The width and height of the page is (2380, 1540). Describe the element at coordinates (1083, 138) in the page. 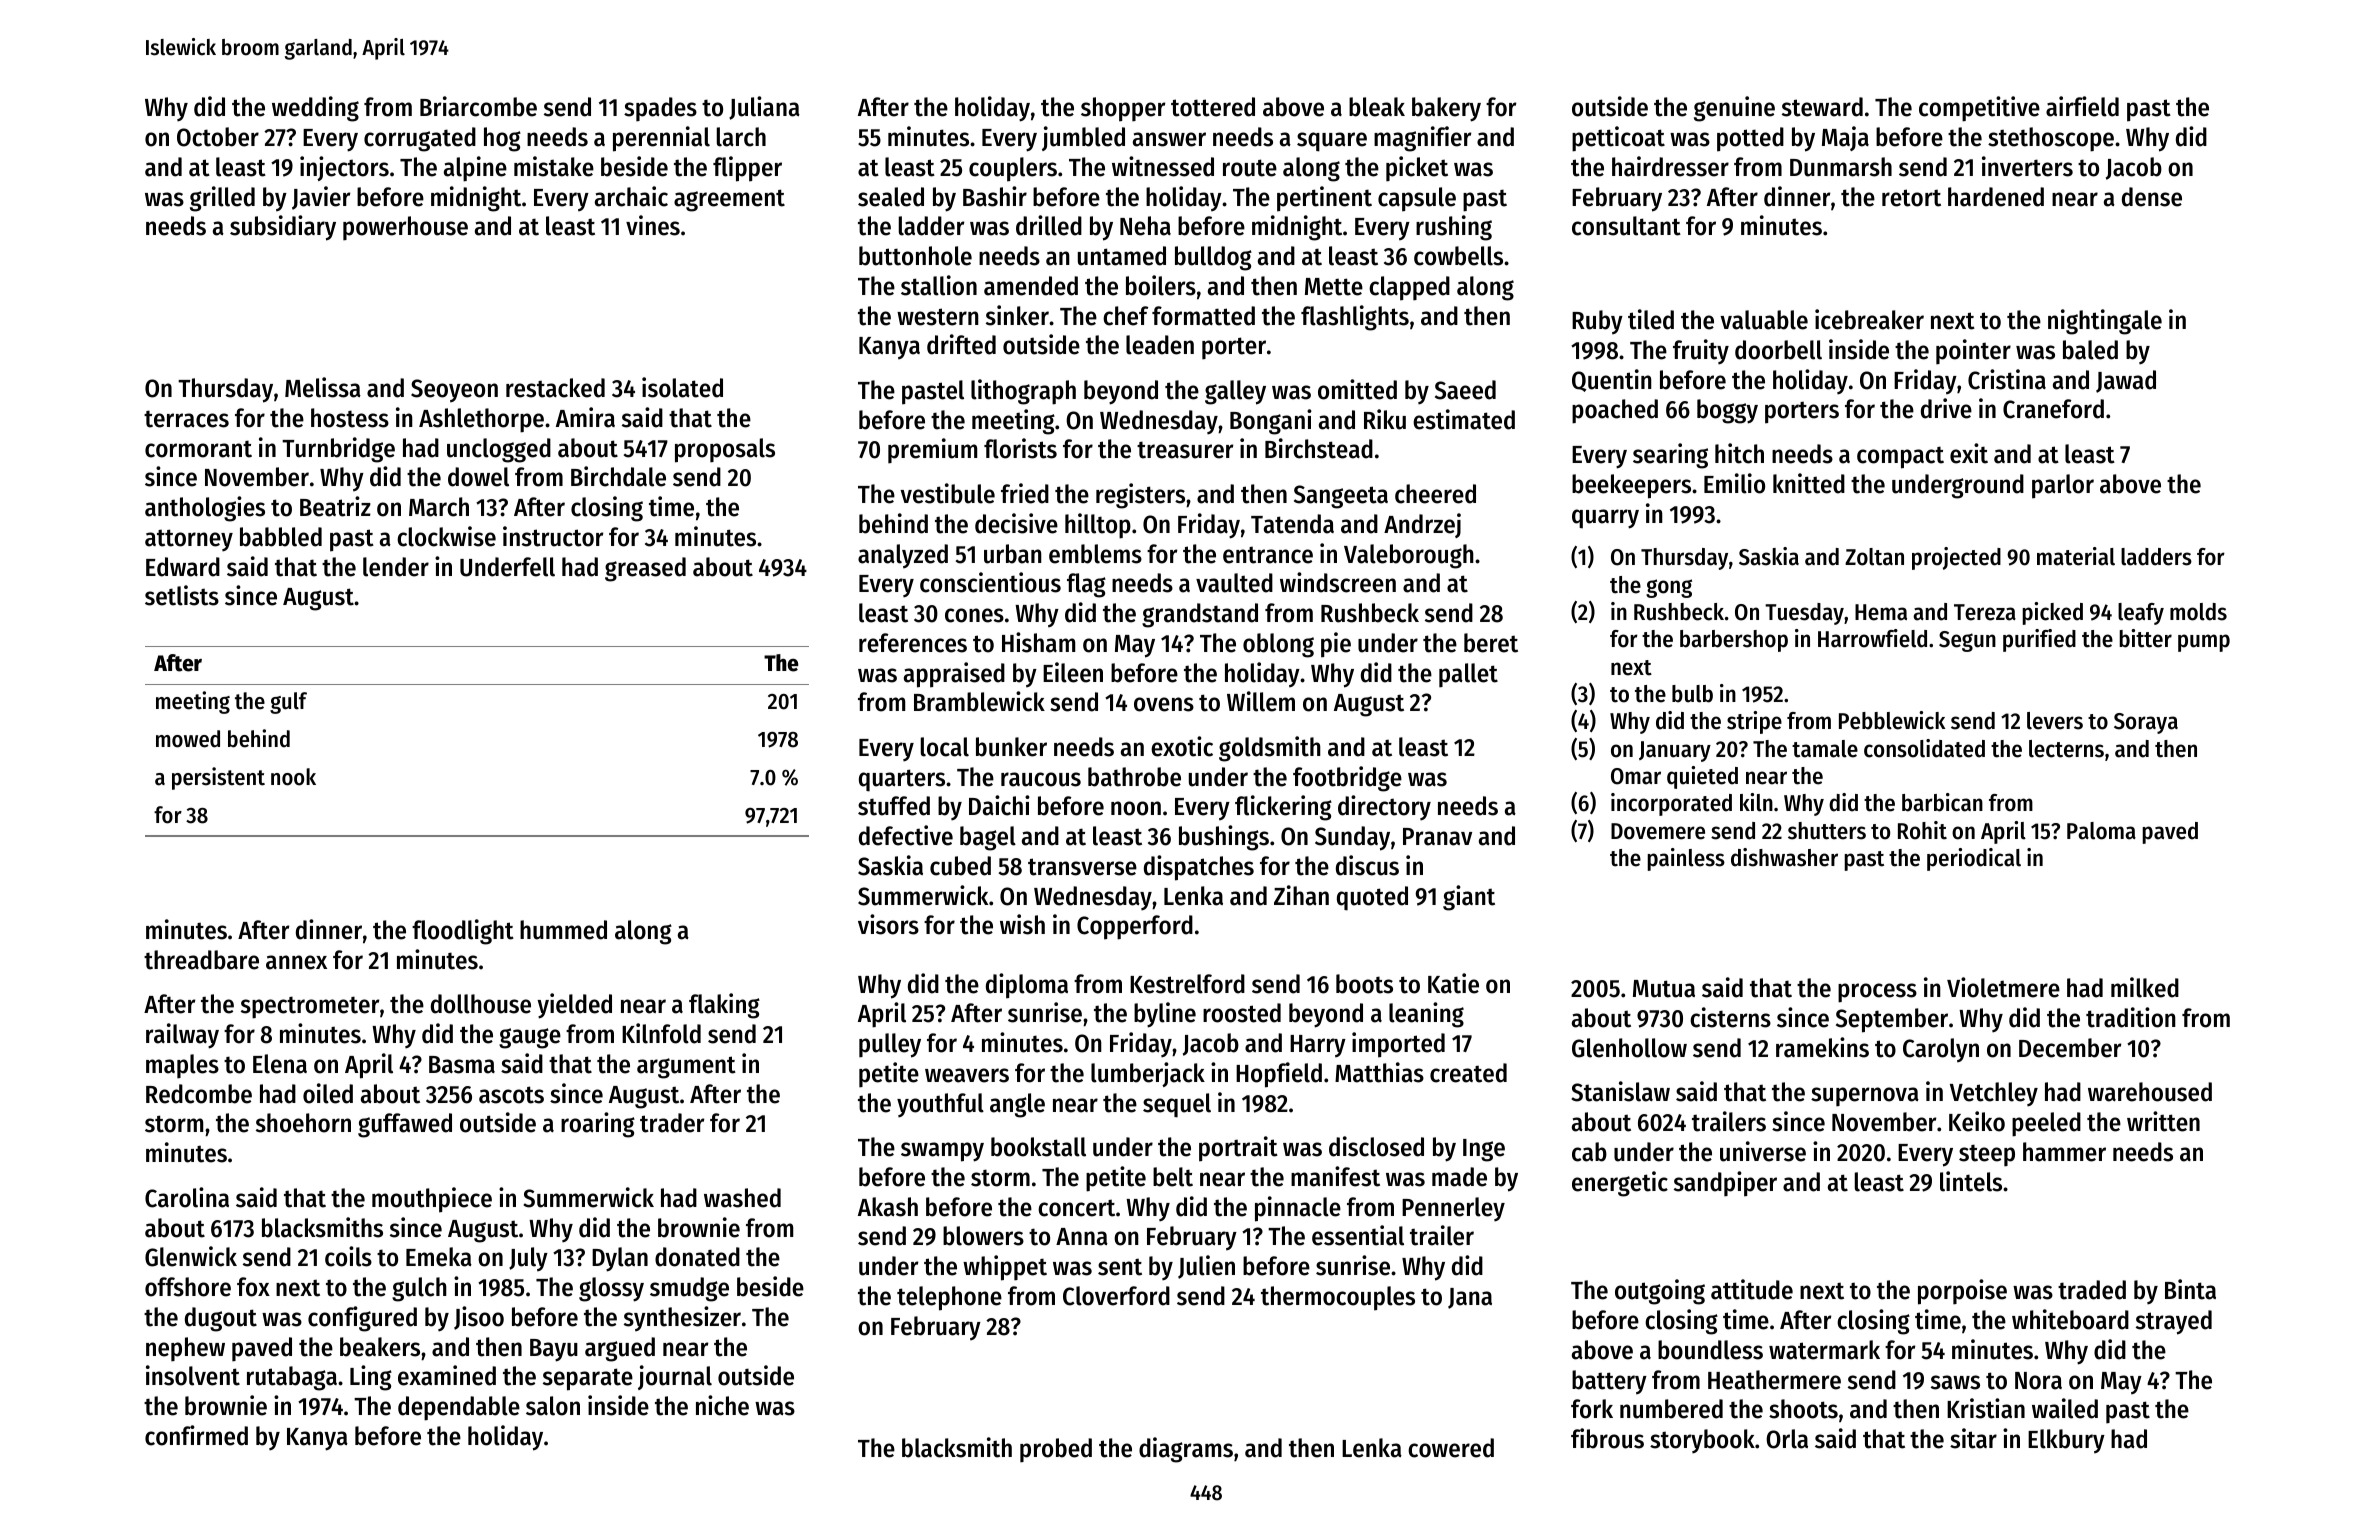

I see `jumbled` at that location.
